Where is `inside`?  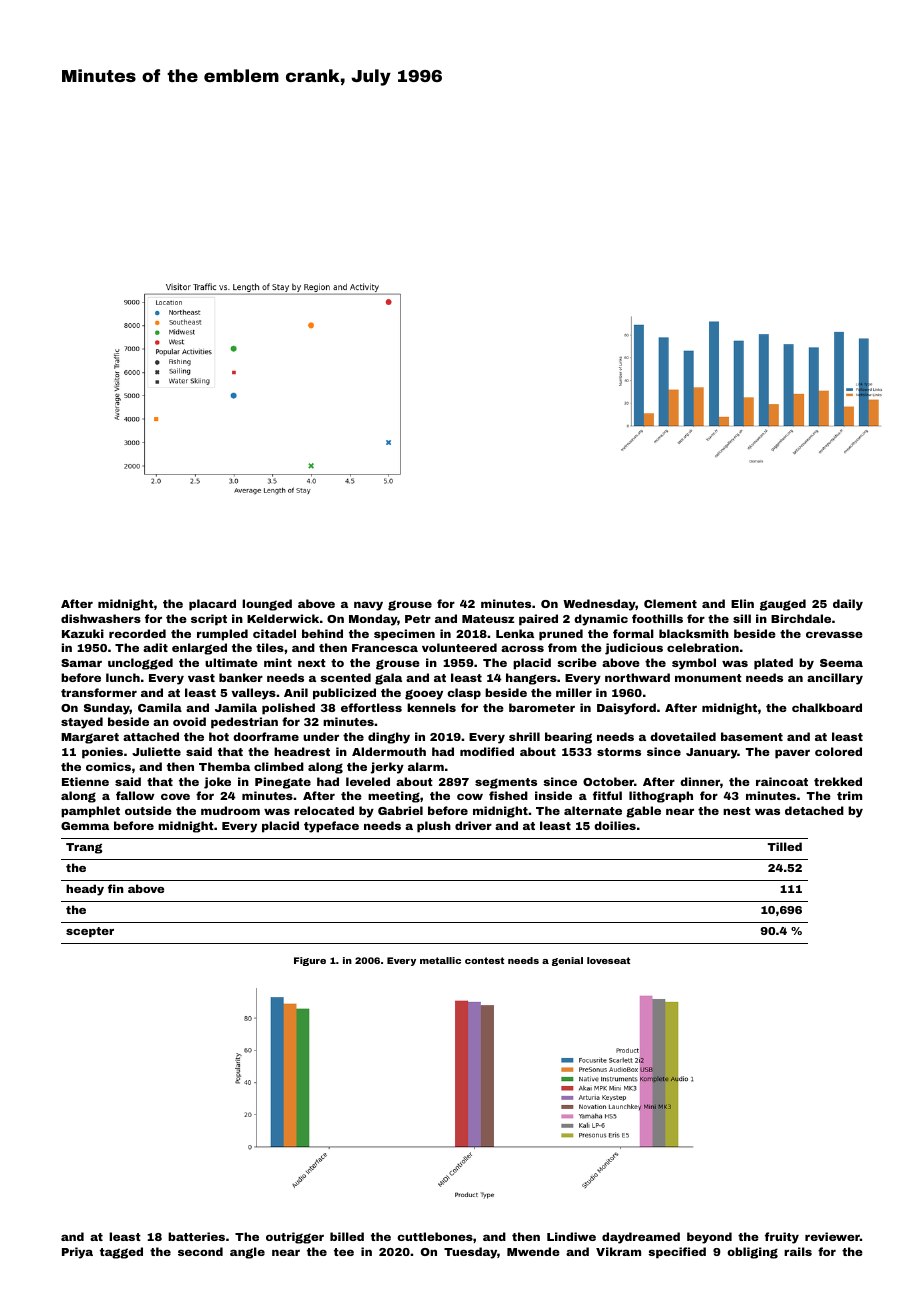
inside is located at coordinates (553, 795).
